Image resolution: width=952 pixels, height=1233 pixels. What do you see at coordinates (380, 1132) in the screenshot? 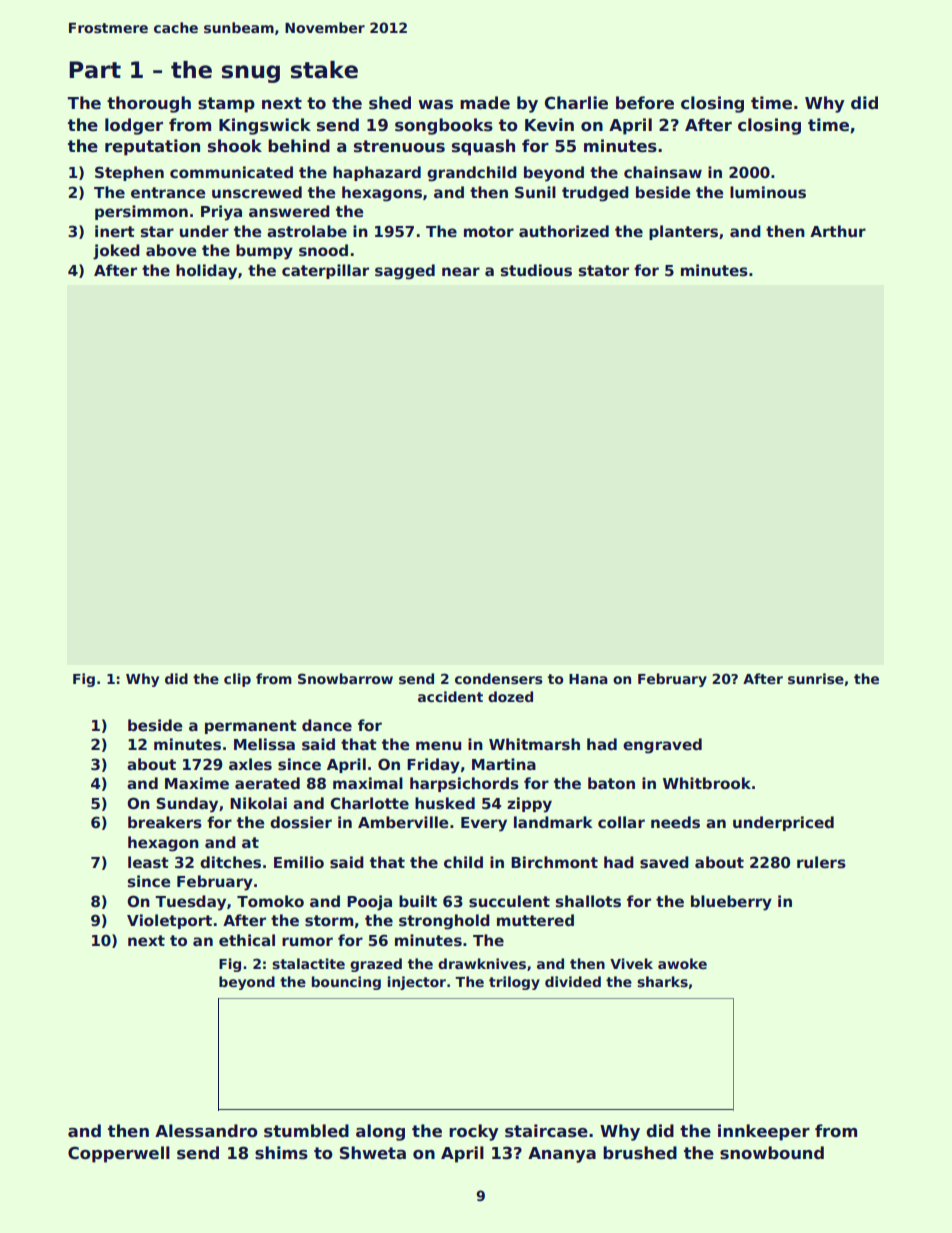
I see `along` at bounding box center [380, 1132].
